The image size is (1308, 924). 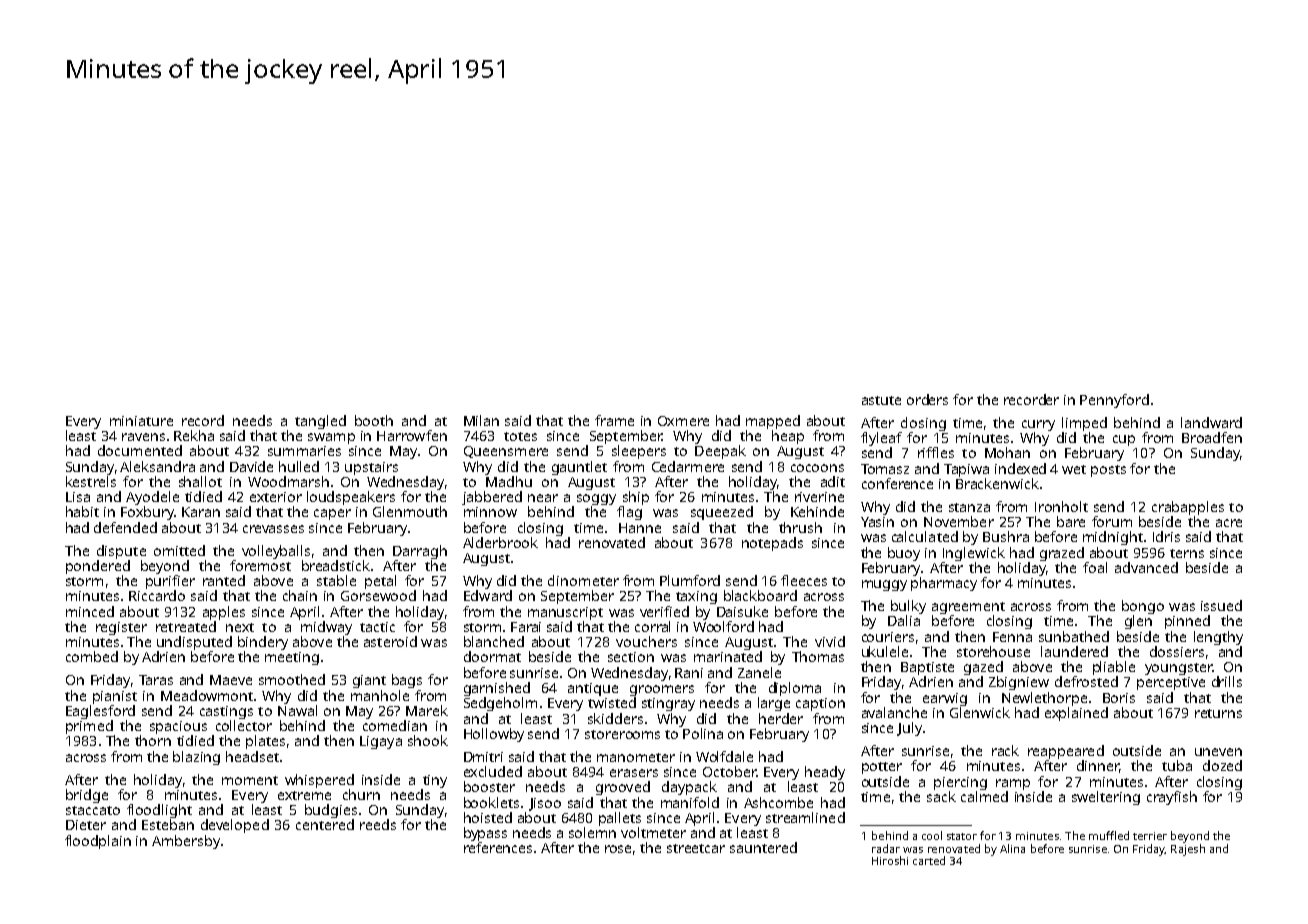 I want to click on storerooms, so click(x=622, y=734).
